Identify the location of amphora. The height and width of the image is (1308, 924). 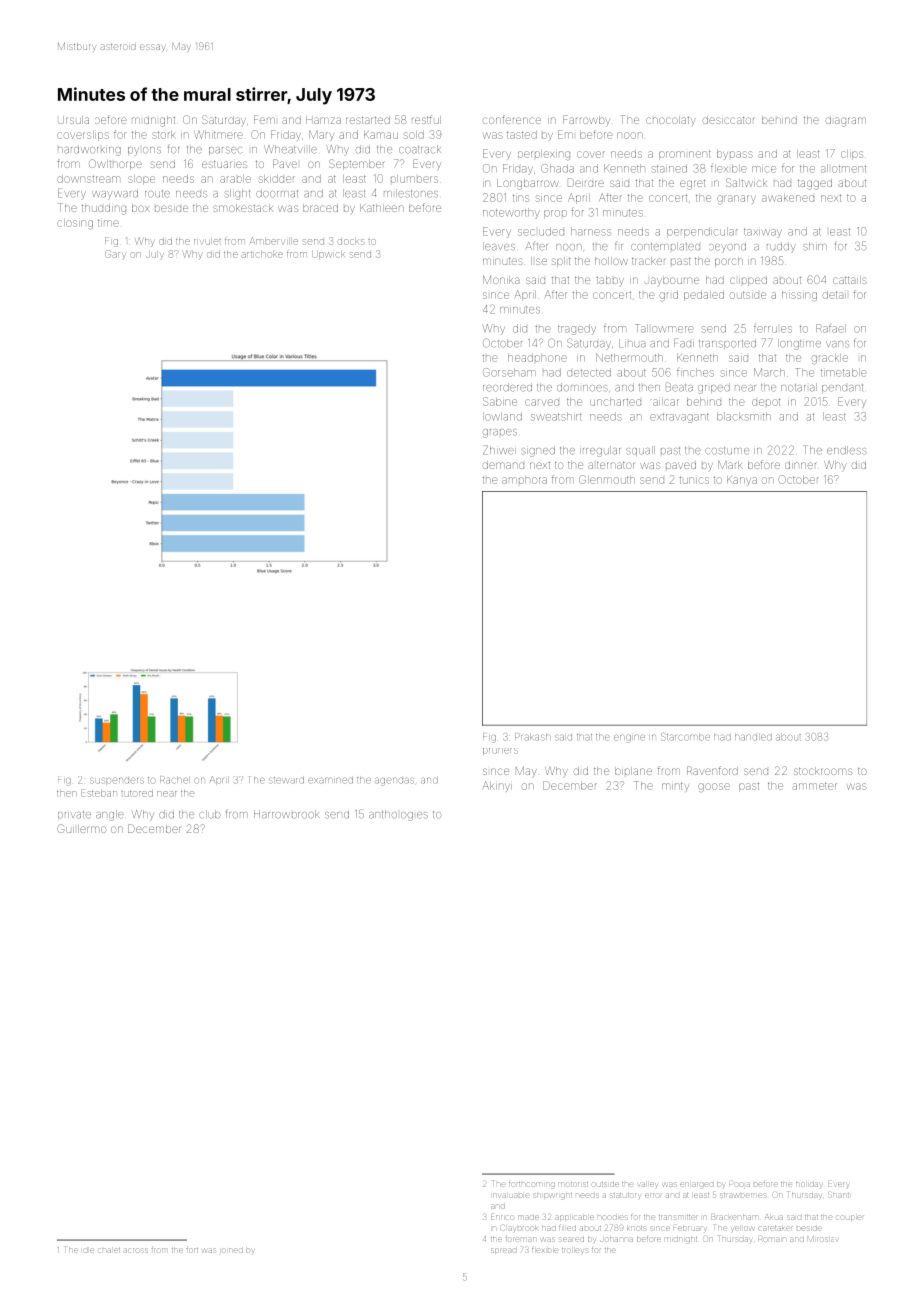
(524, 480).
